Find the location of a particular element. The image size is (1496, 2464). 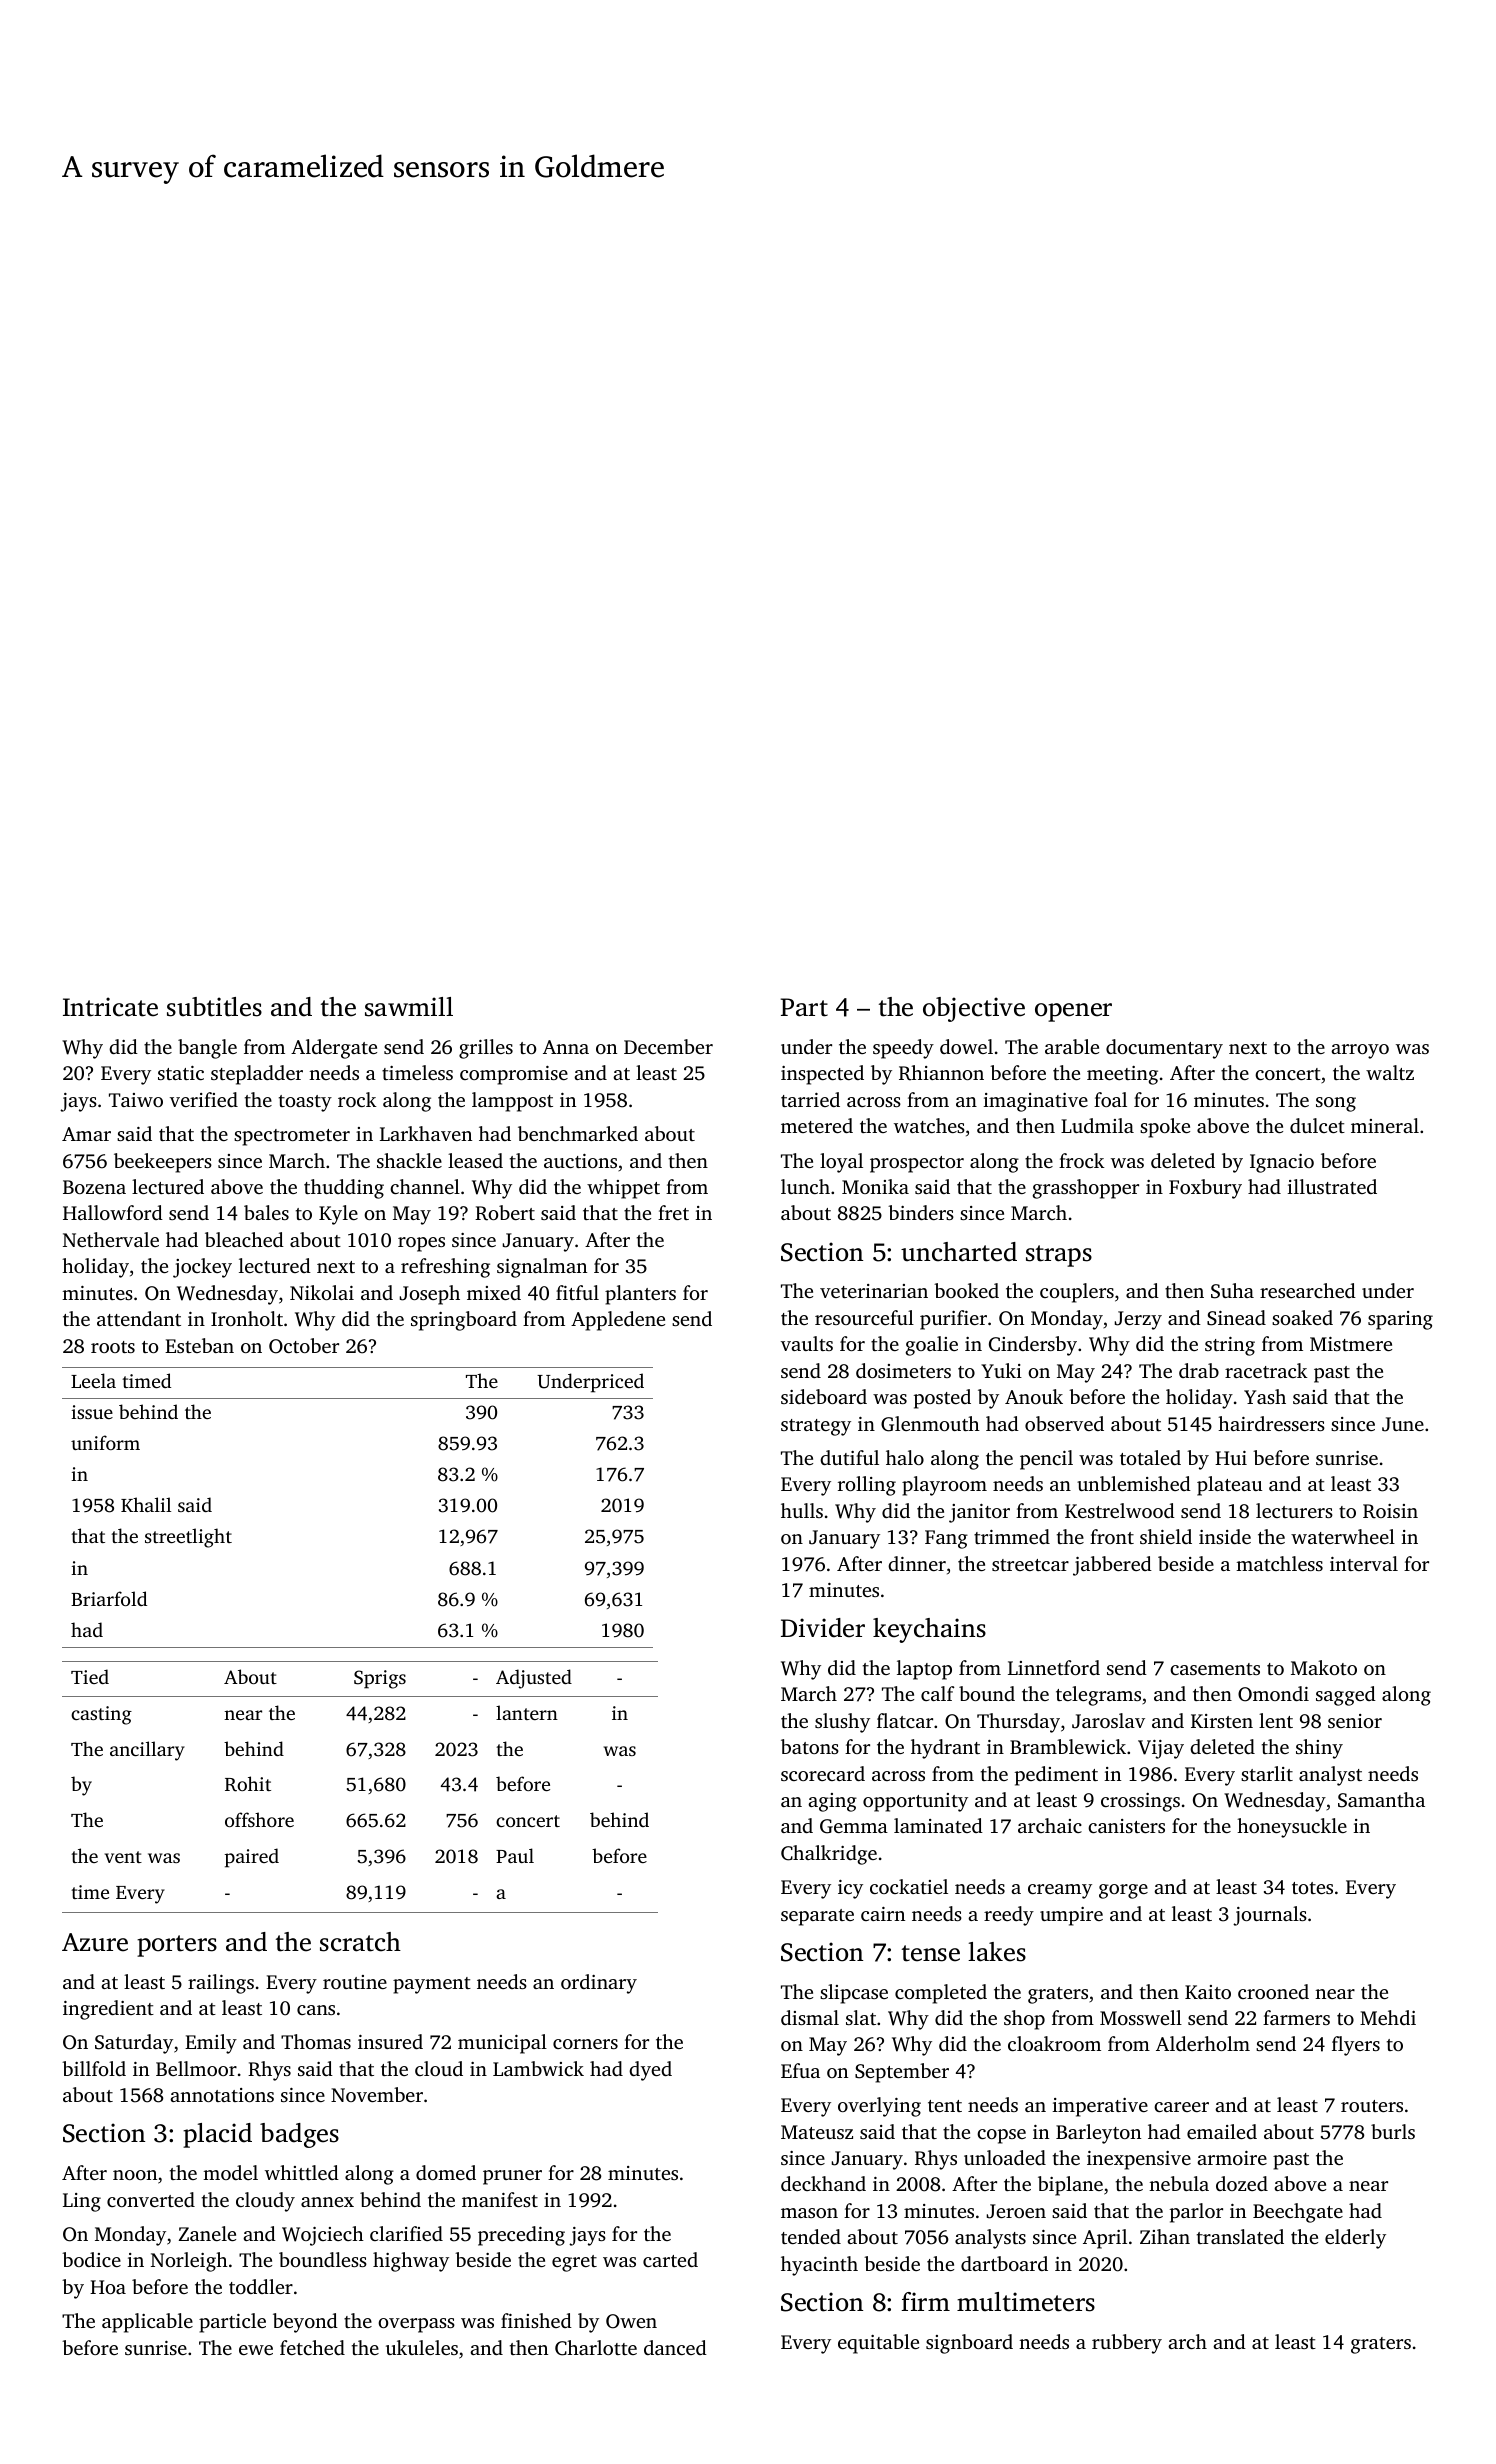

Paul is located at coordinates (515, 1855).
